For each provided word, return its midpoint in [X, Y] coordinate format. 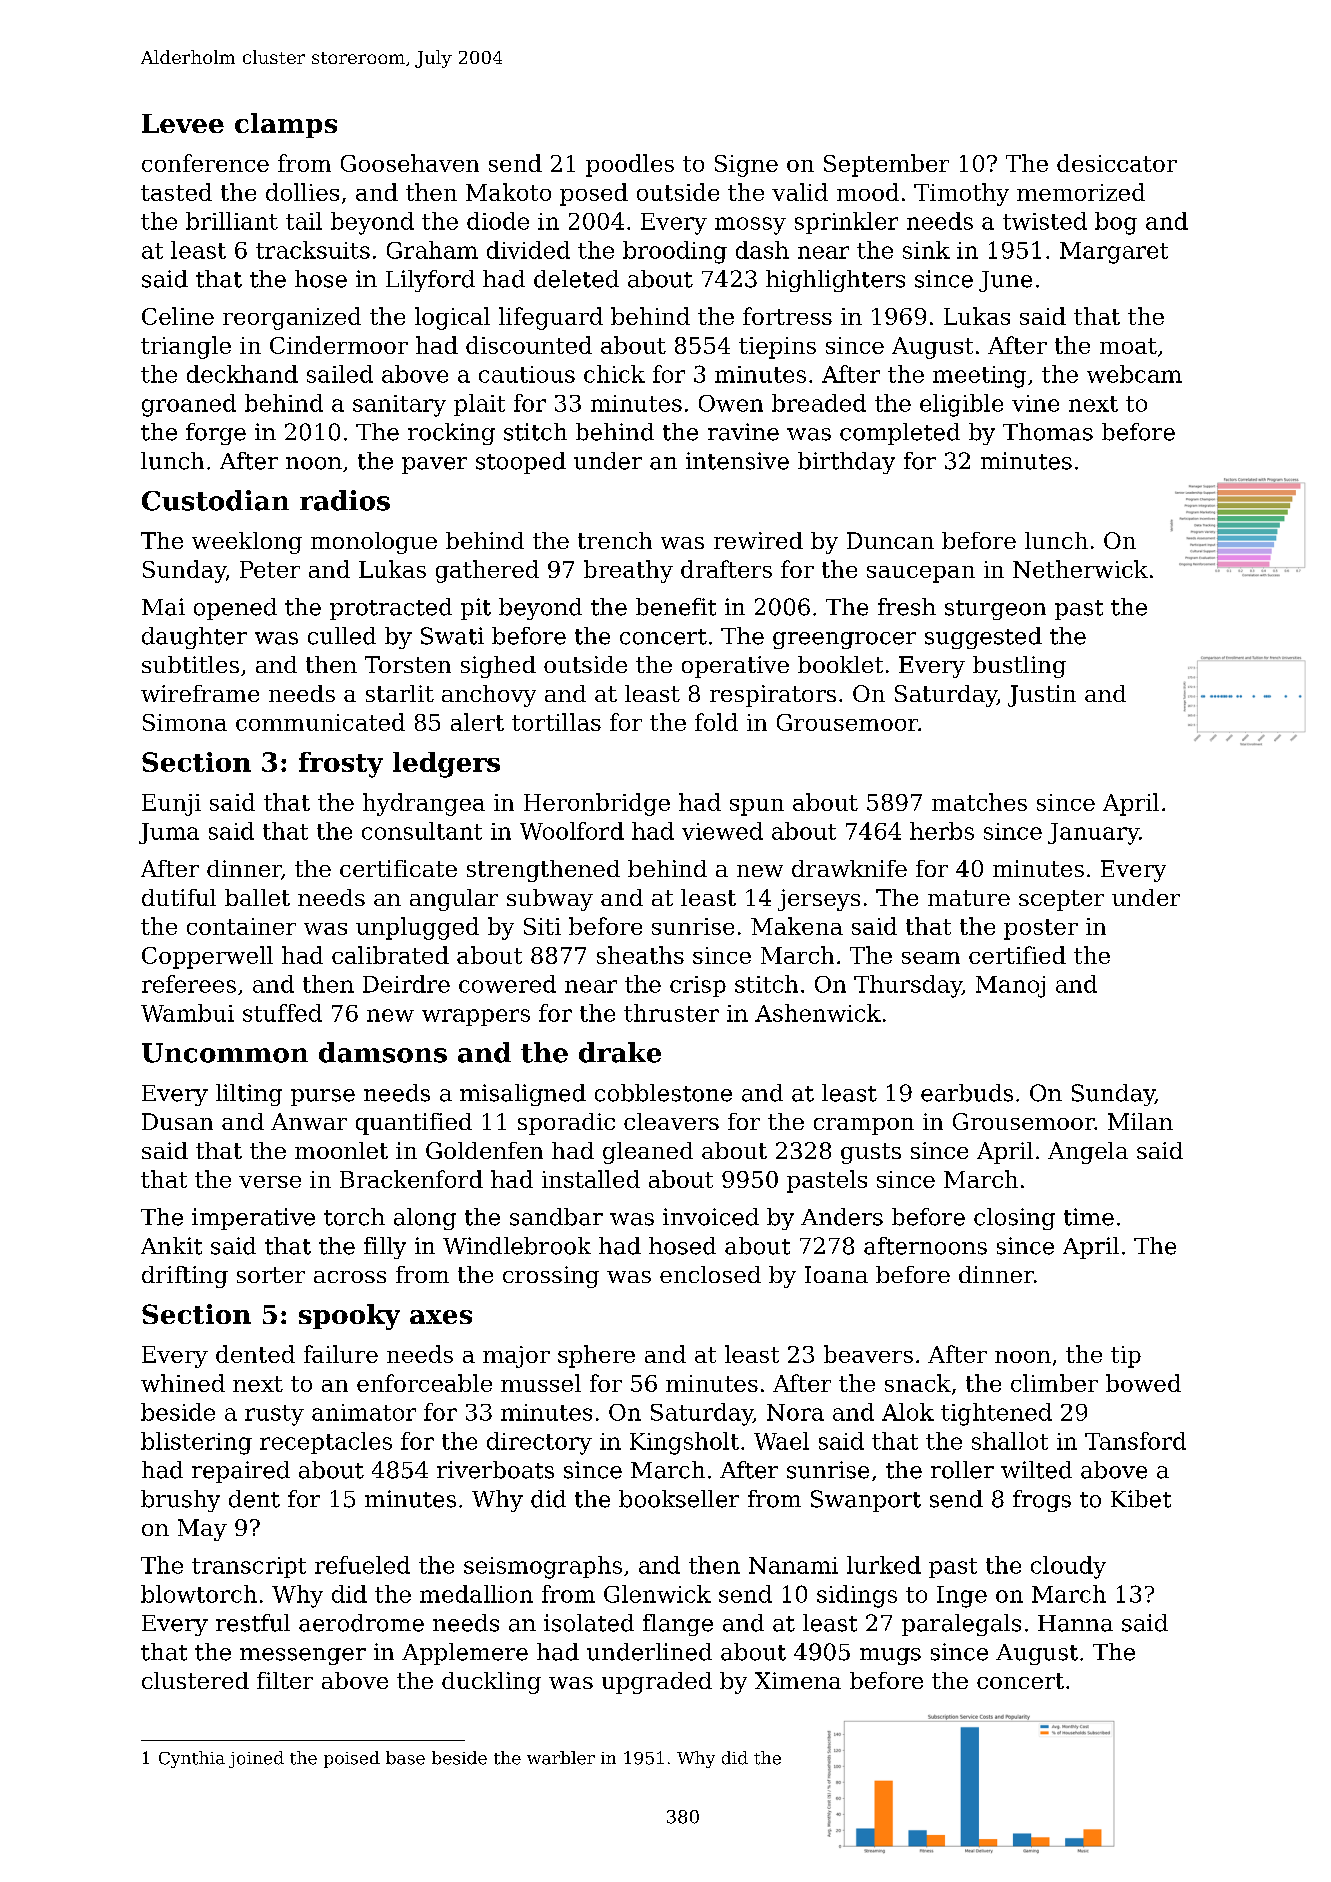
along [425, 1219]
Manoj [1010, 987]
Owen [731, 403]
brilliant [232, 221]
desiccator [1117, 163]
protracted [391, 609]
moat [1128, 346]
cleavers [671, 1121]
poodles [630, 165]
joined [256, 1759]
